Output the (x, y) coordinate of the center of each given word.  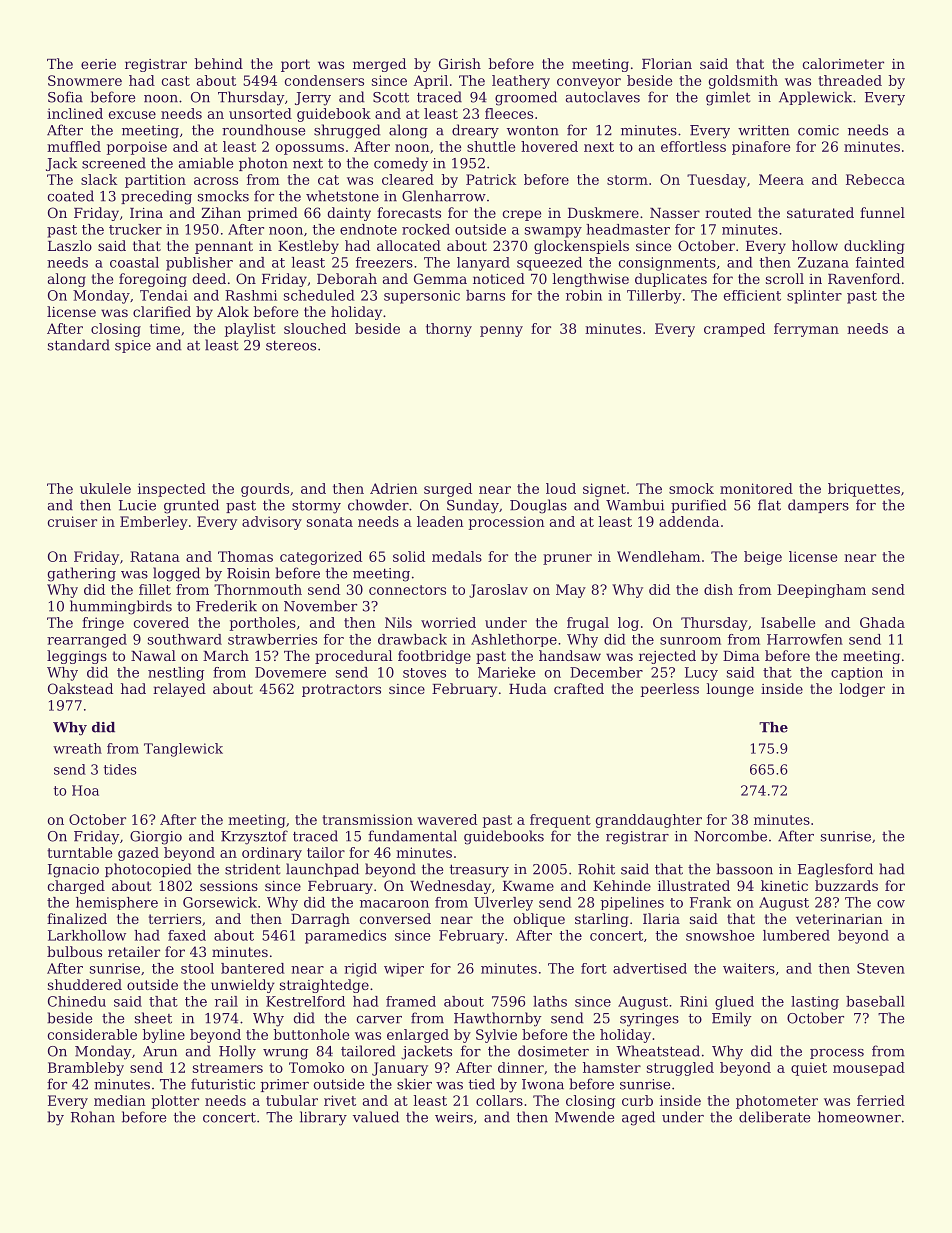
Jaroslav (498, 591)
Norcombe (730, 836)
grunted (191, 506)
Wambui (635, 505)
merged (379, 65)
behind (219, 63)
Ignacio (73, 871)
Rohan (93, 1117)
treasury (479, 871)
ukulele (105, 488)
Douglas (538, 506)
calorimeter (843, 63)
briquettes (864, 490)
